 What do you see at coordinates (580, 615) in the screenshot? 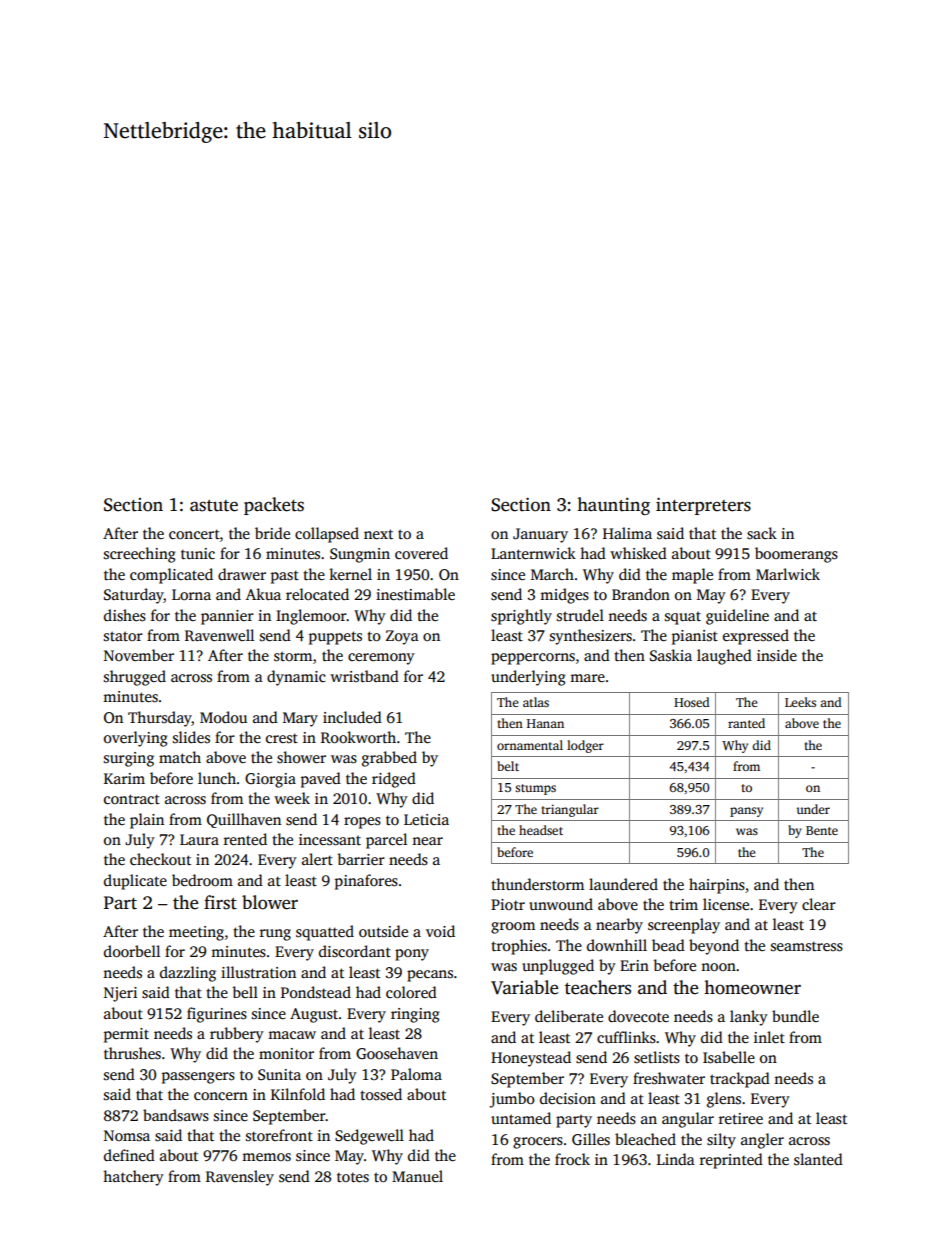
I see `strudel` at bounding box center [580, 615].
